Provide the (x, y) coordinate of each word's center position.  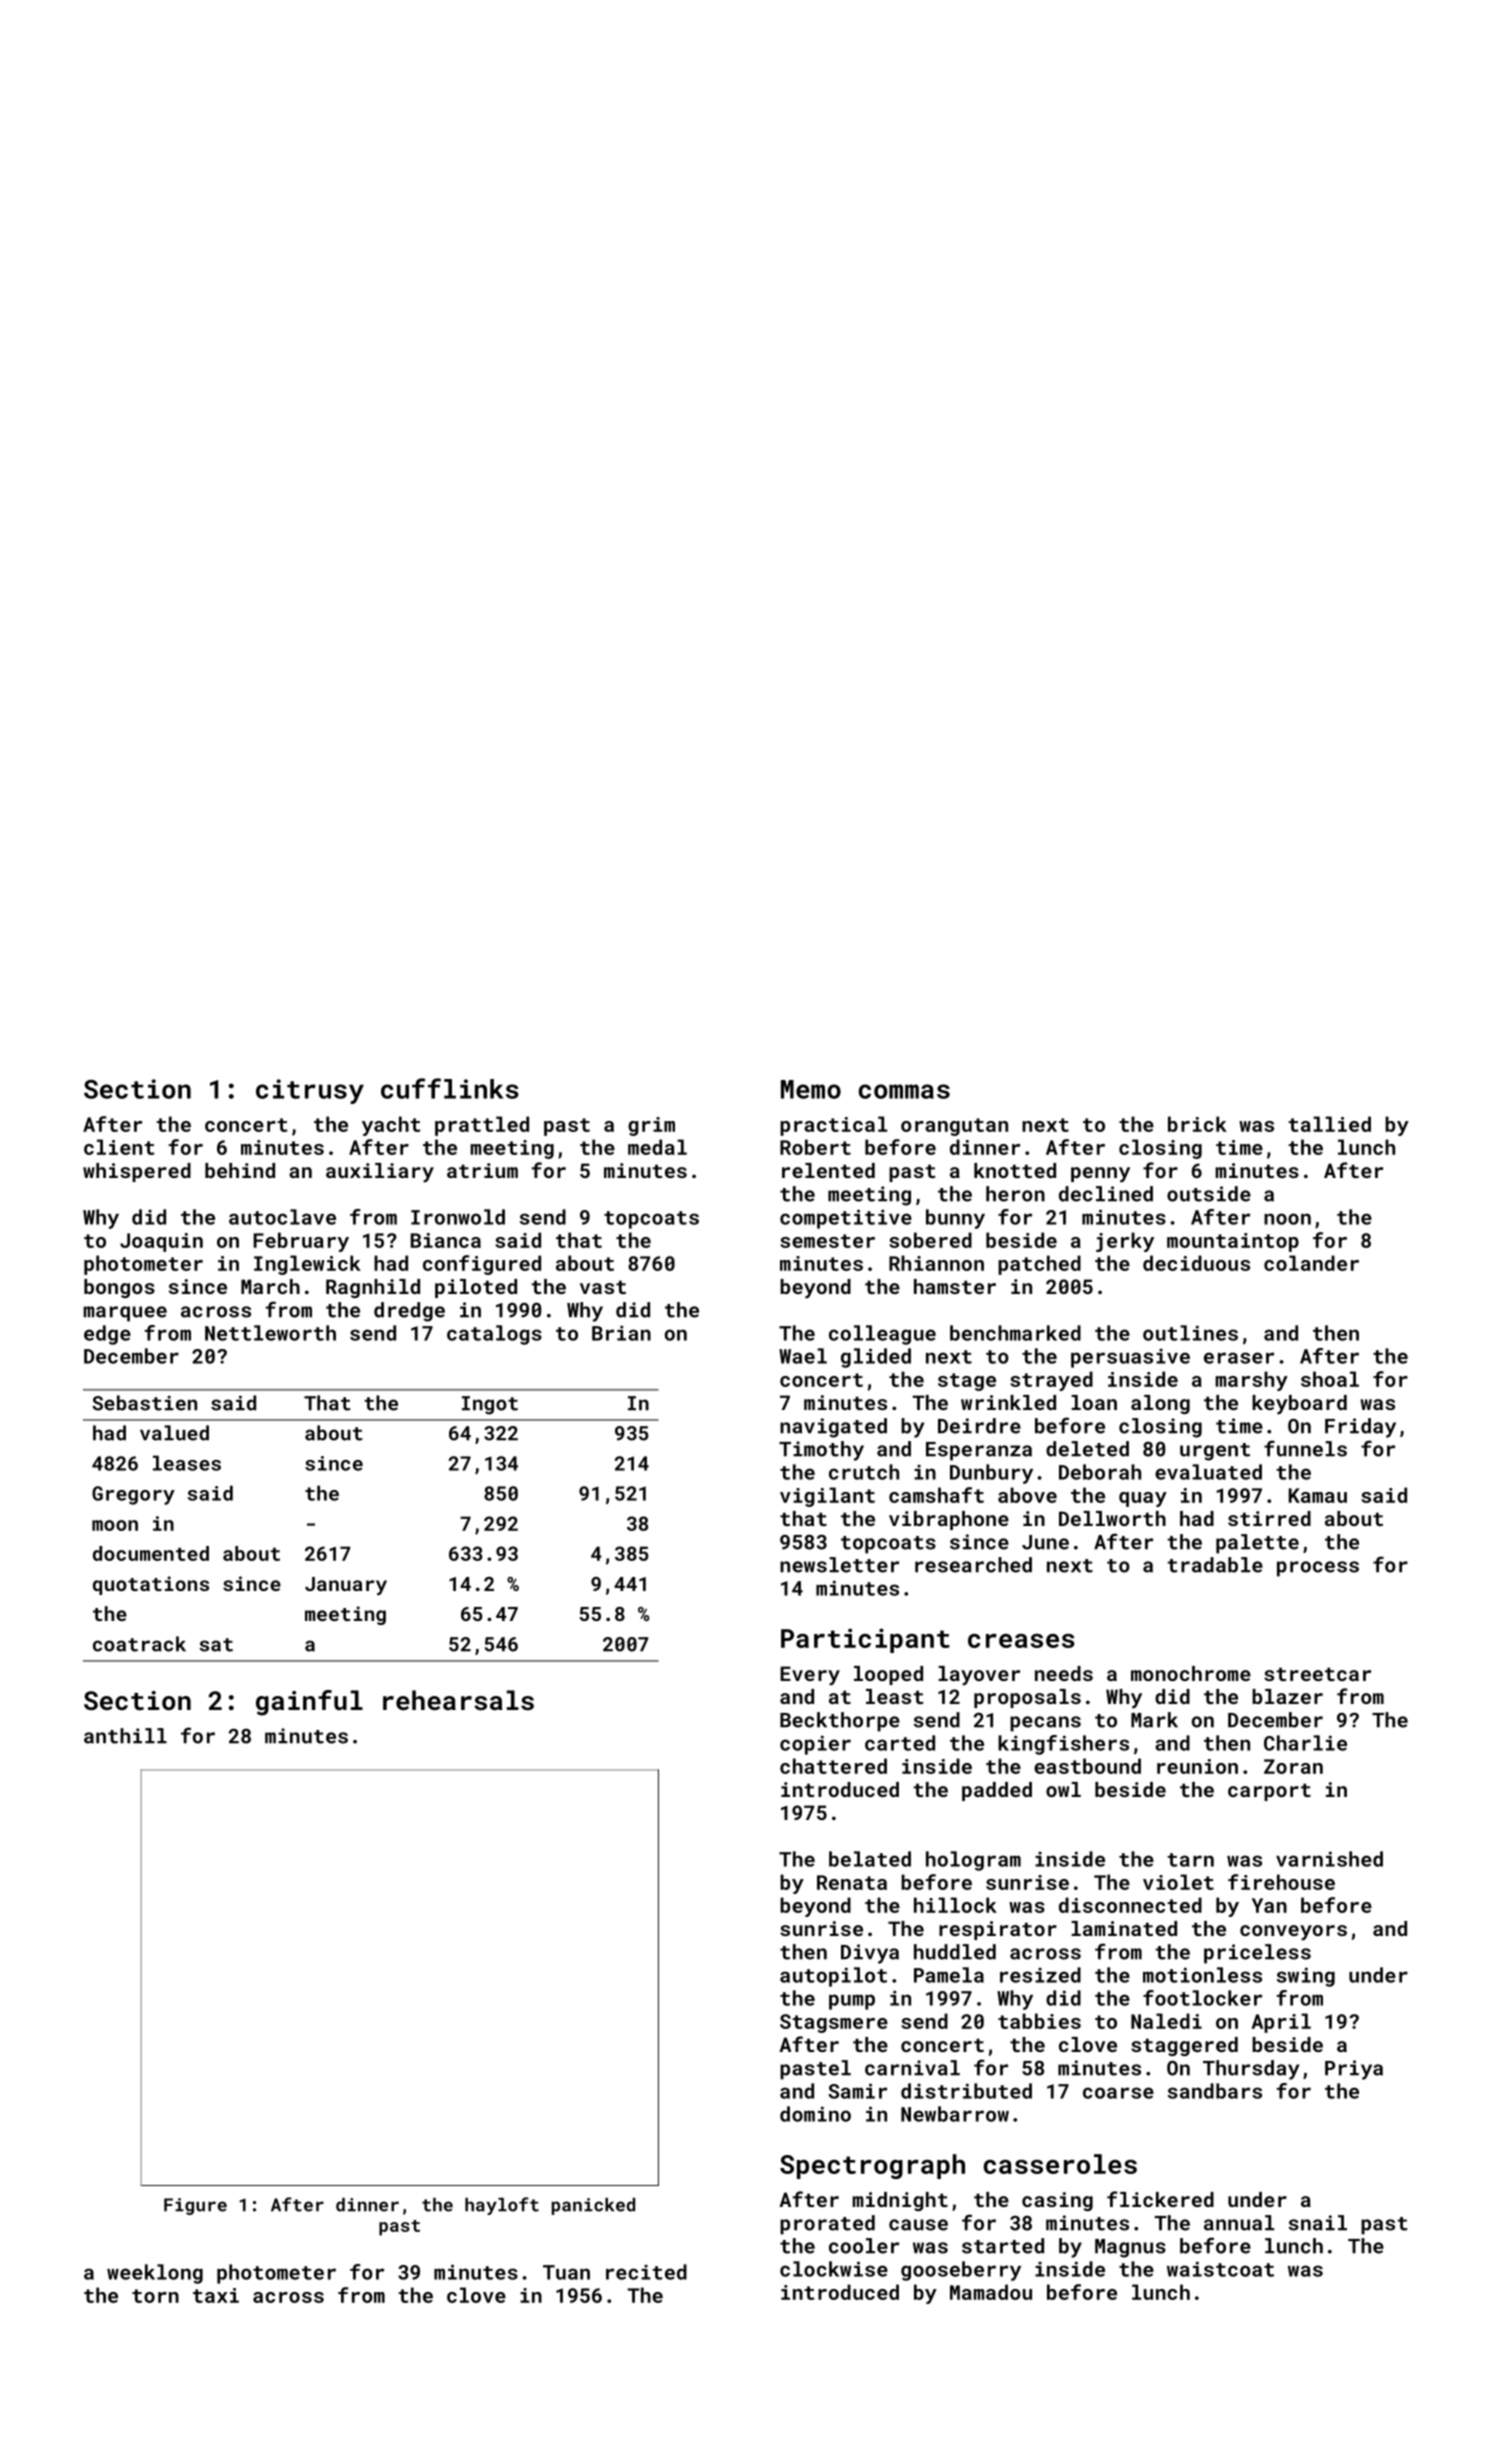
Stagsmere (834, 2023)
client (119, 1147)
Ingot (490, 1405)
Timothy (821, 1451)
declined (1106, 1194)
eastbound (1087, 1766)
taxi (216, 2295)
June (1045, 1542)
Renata (852, 1882)
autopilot (833, 1977)
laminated (1124, 1928)
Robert (815, 1147)
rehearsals (458, 1700)
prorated (827, 2225)
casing (1057, 2201)
